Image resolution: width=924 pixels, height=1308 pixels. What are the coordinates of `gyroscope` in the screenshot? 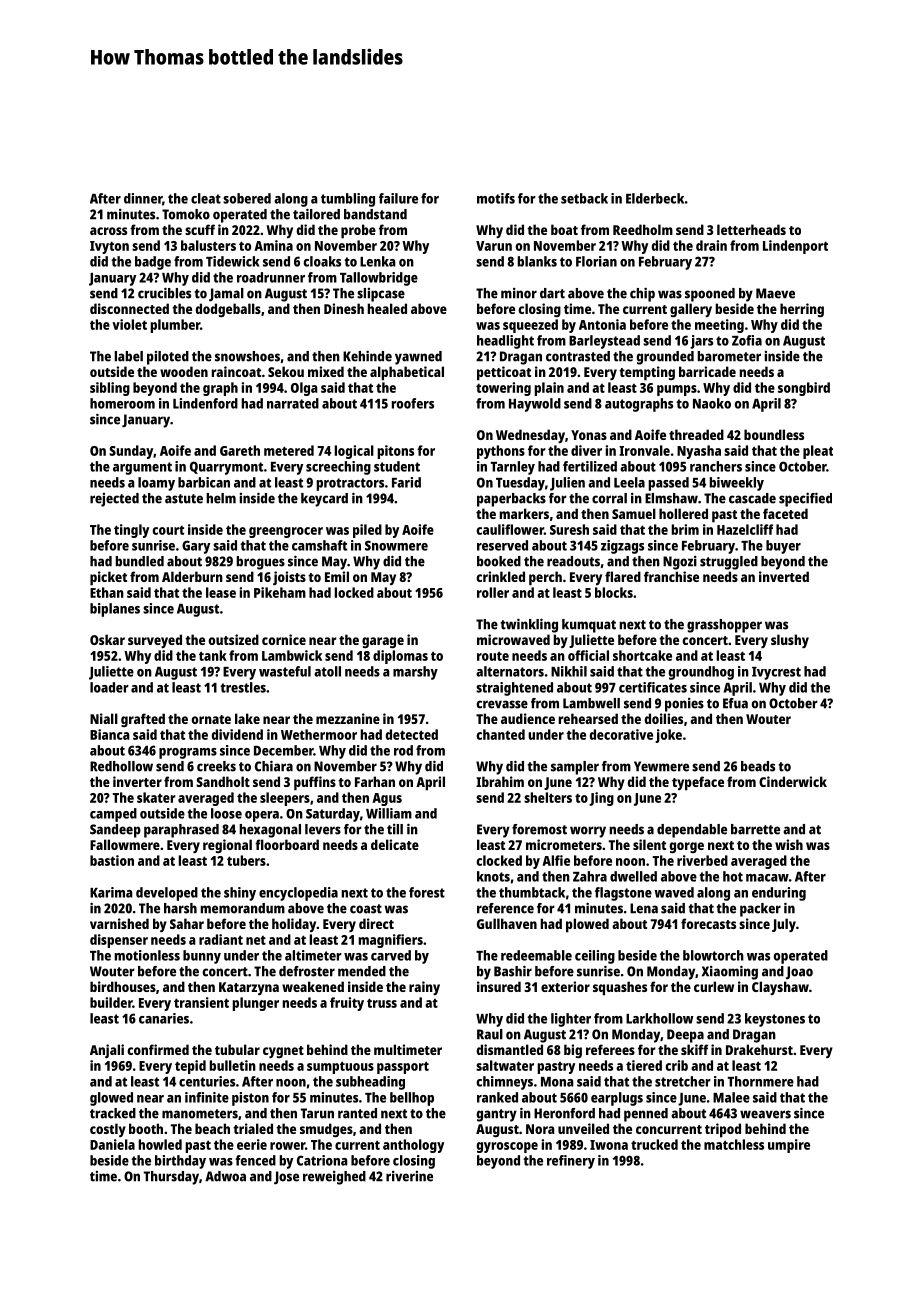 It's located at (507, 1147).
